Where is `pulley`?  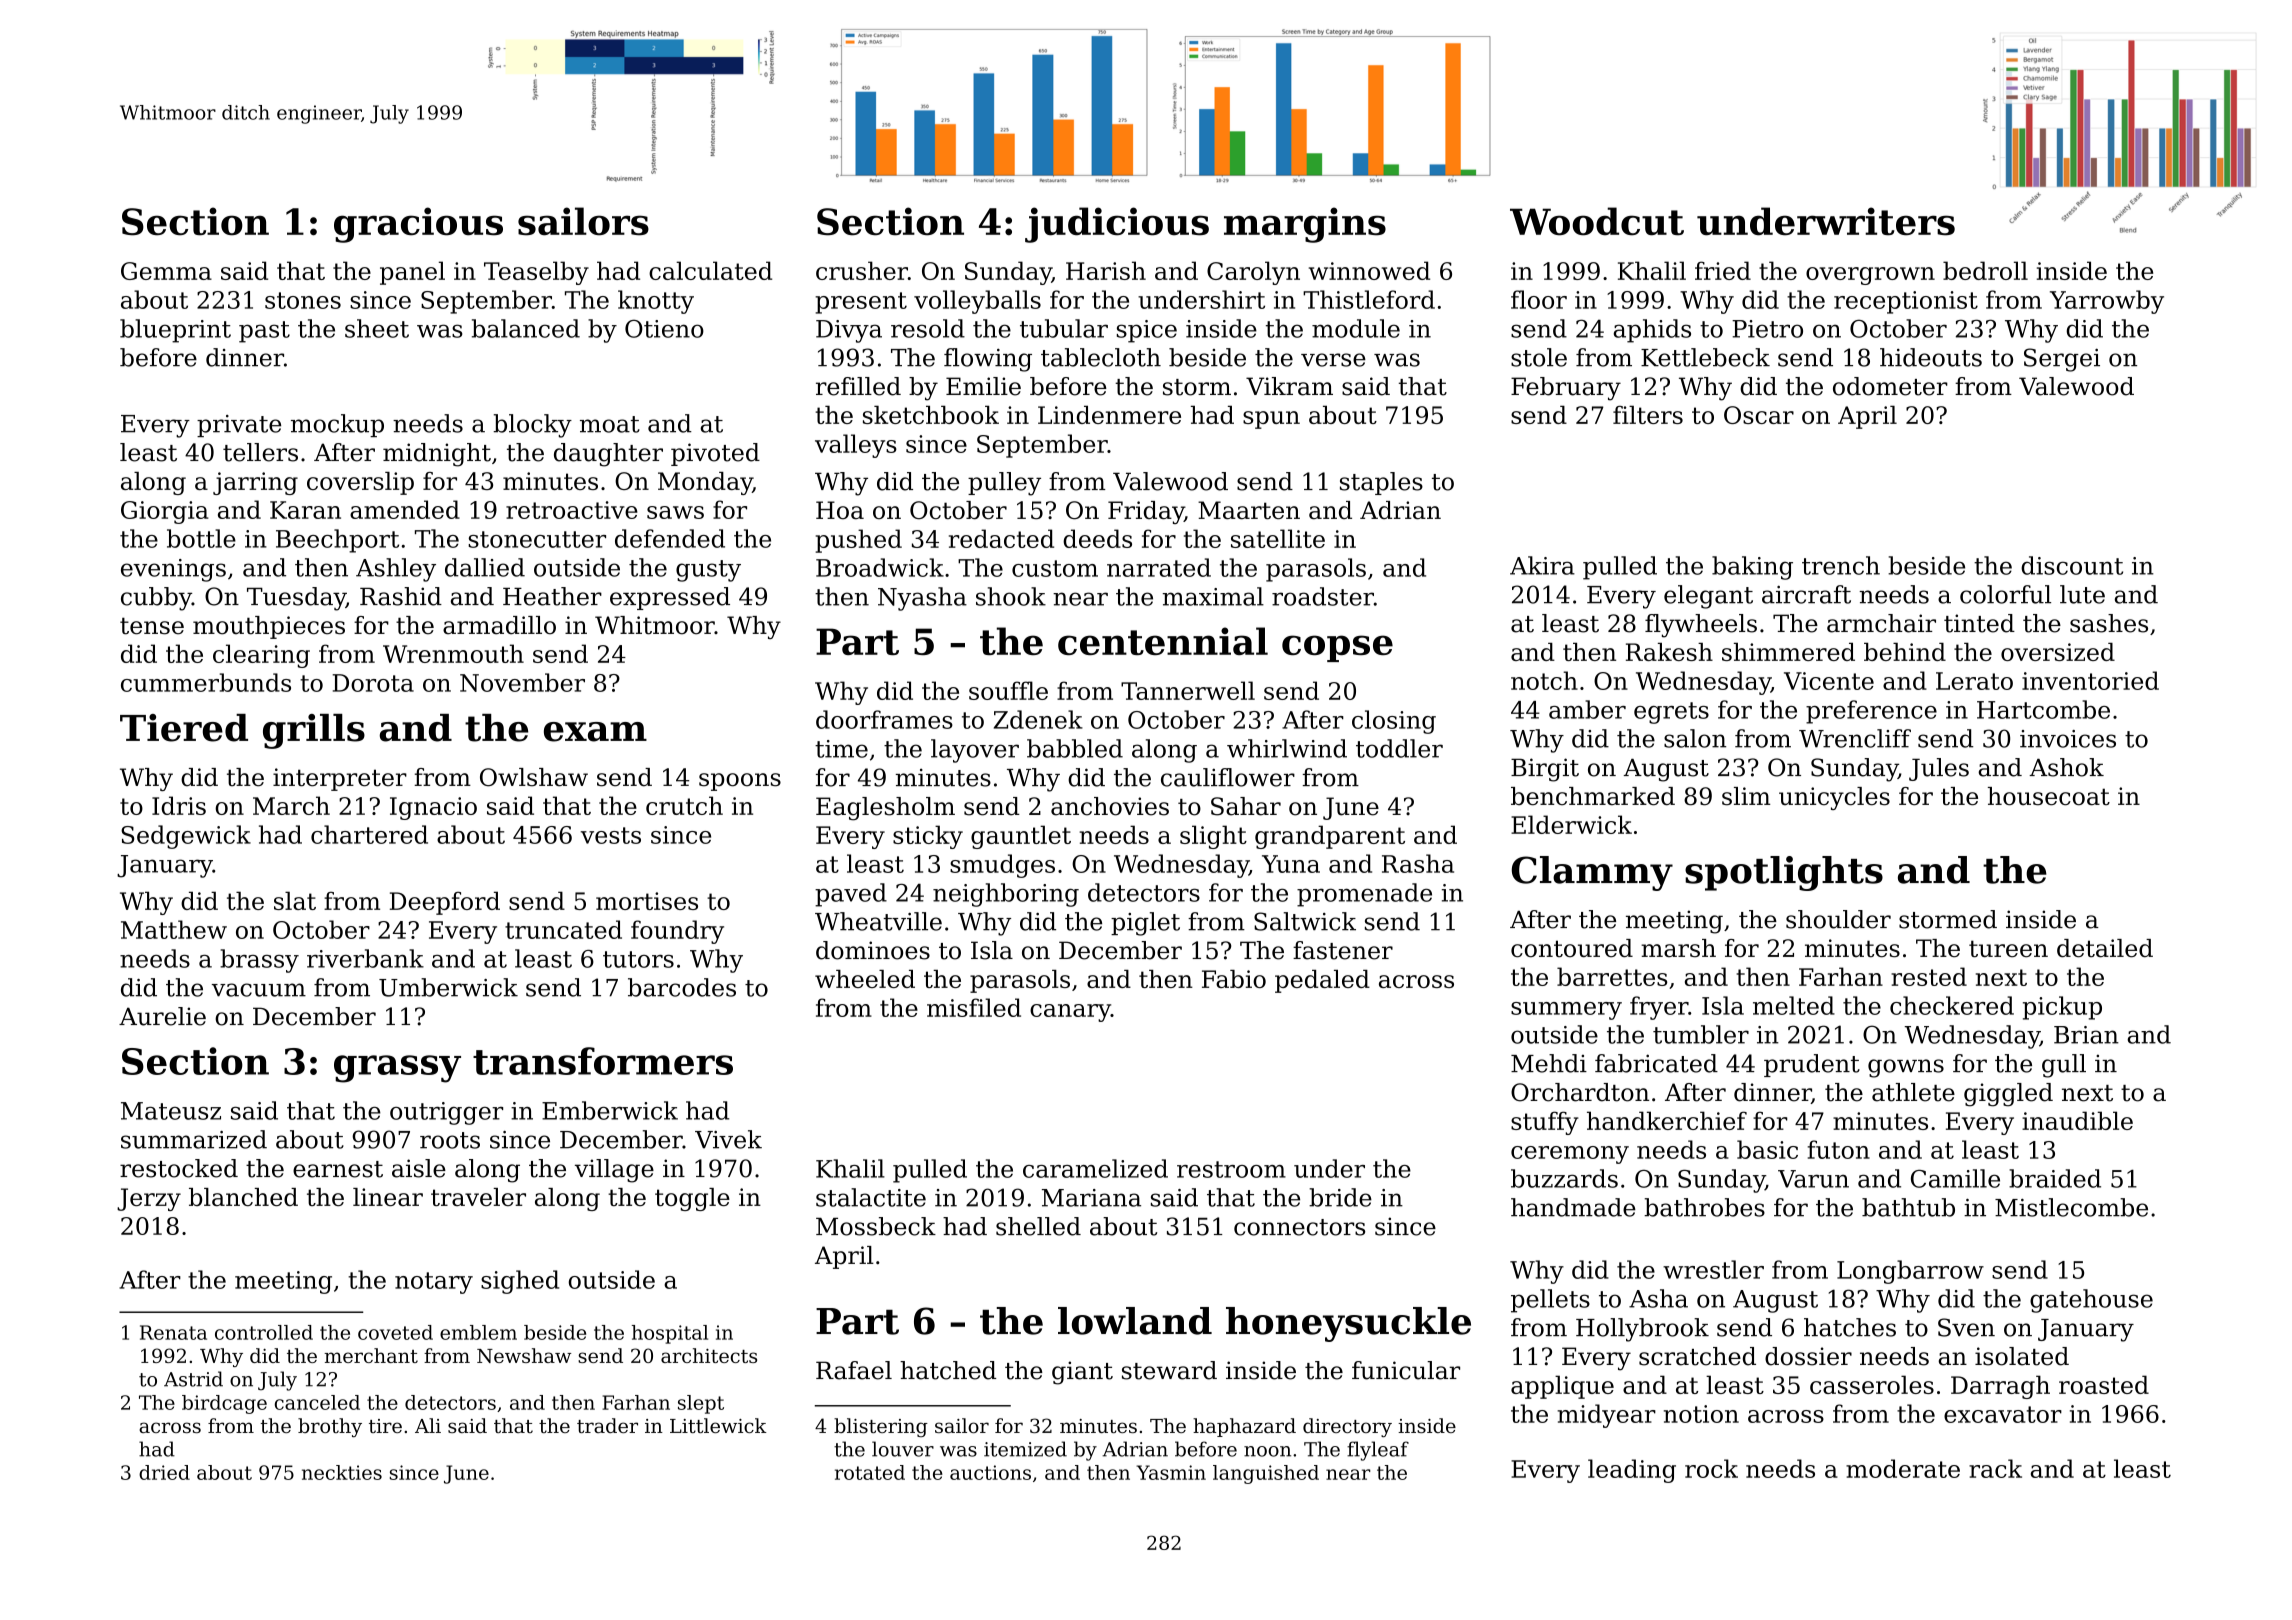 pulley is located at coordinates (1004, 484).
